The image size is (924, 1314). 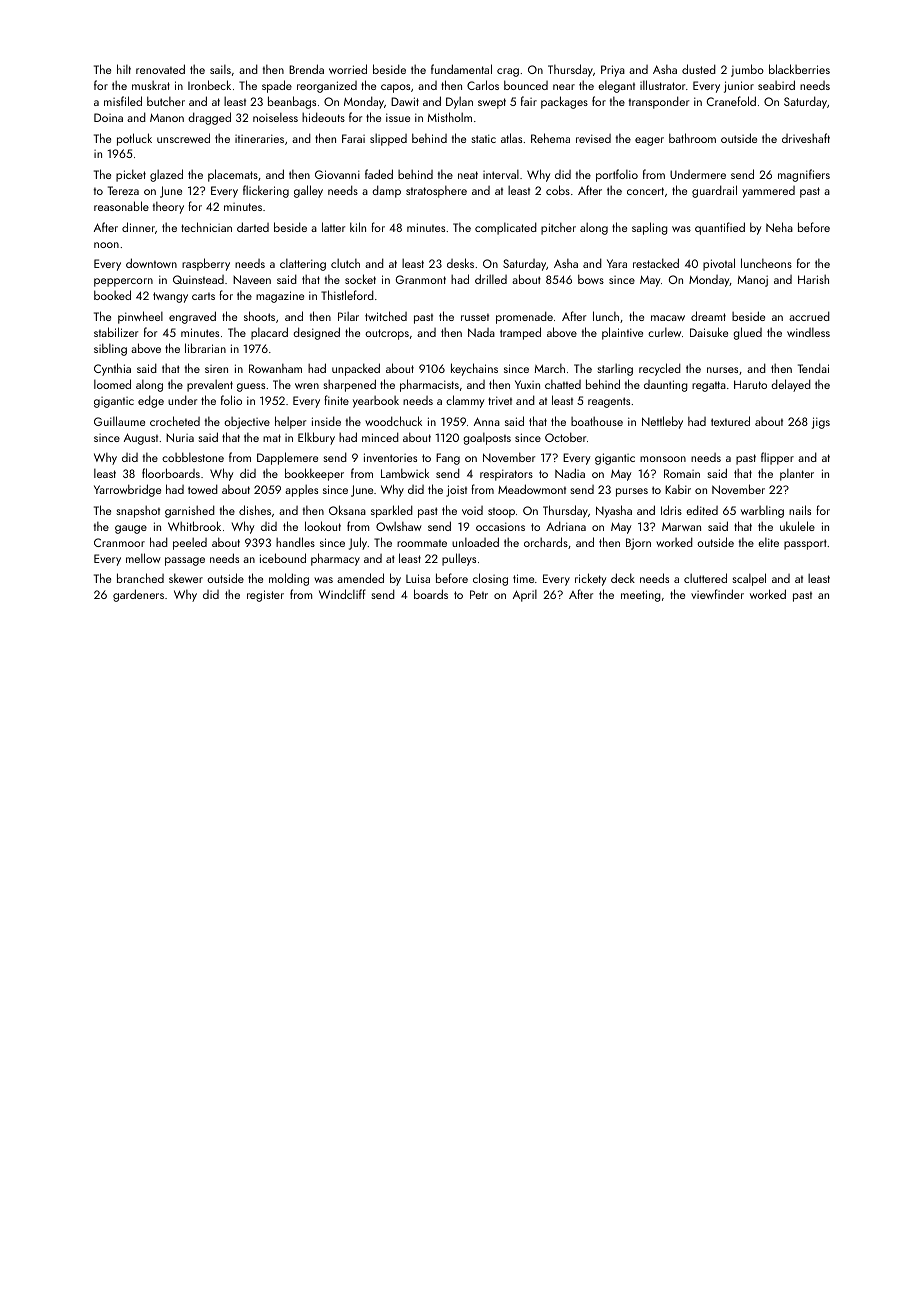 What do you see at coordinates (436, 192) in the image?
I see `stratosphere` at bounding box center [436, 192].
